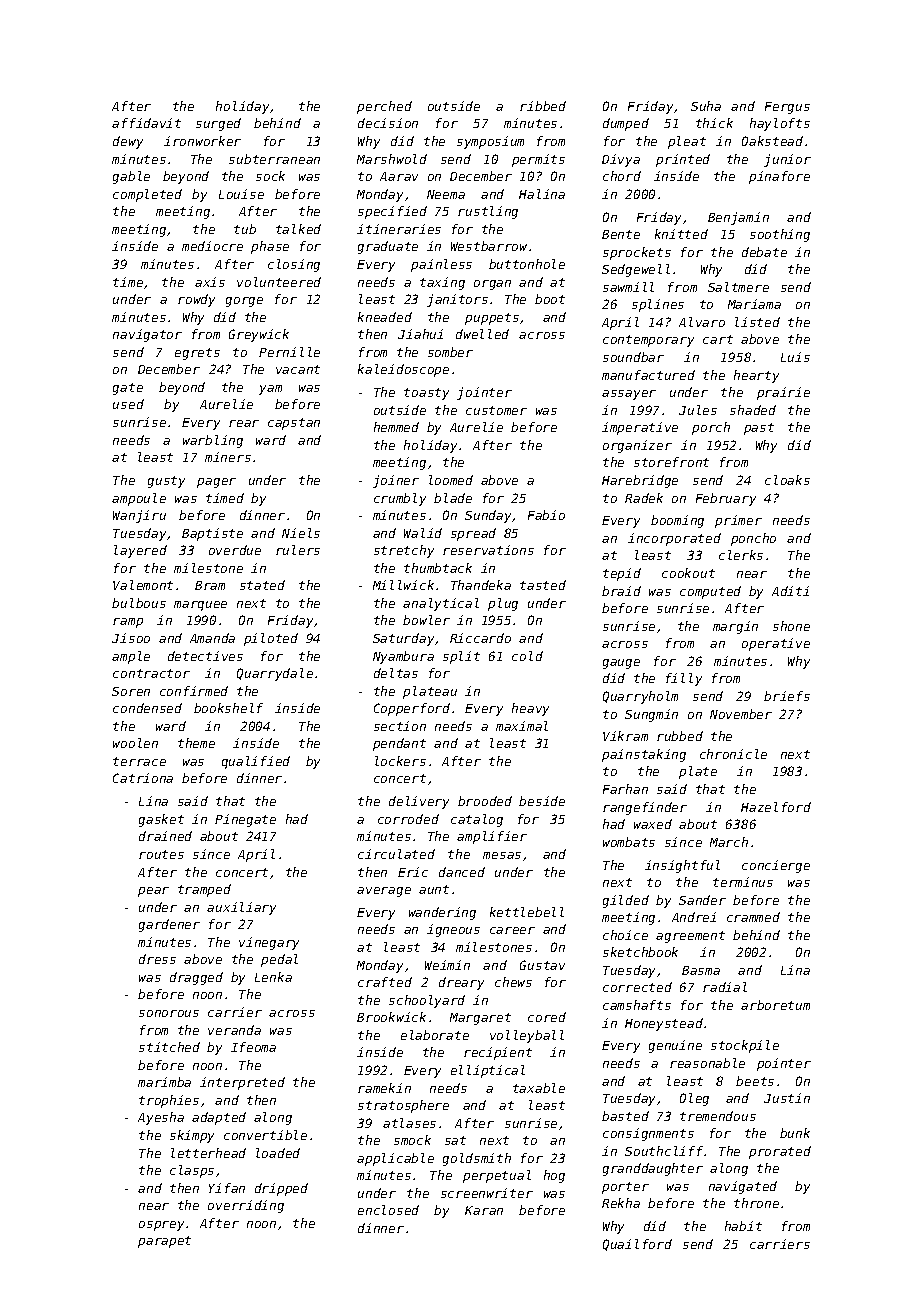  What do you see at coordinates (776, 807) in the document?
I see `Hazelford` at bounding box center [776, 807].
